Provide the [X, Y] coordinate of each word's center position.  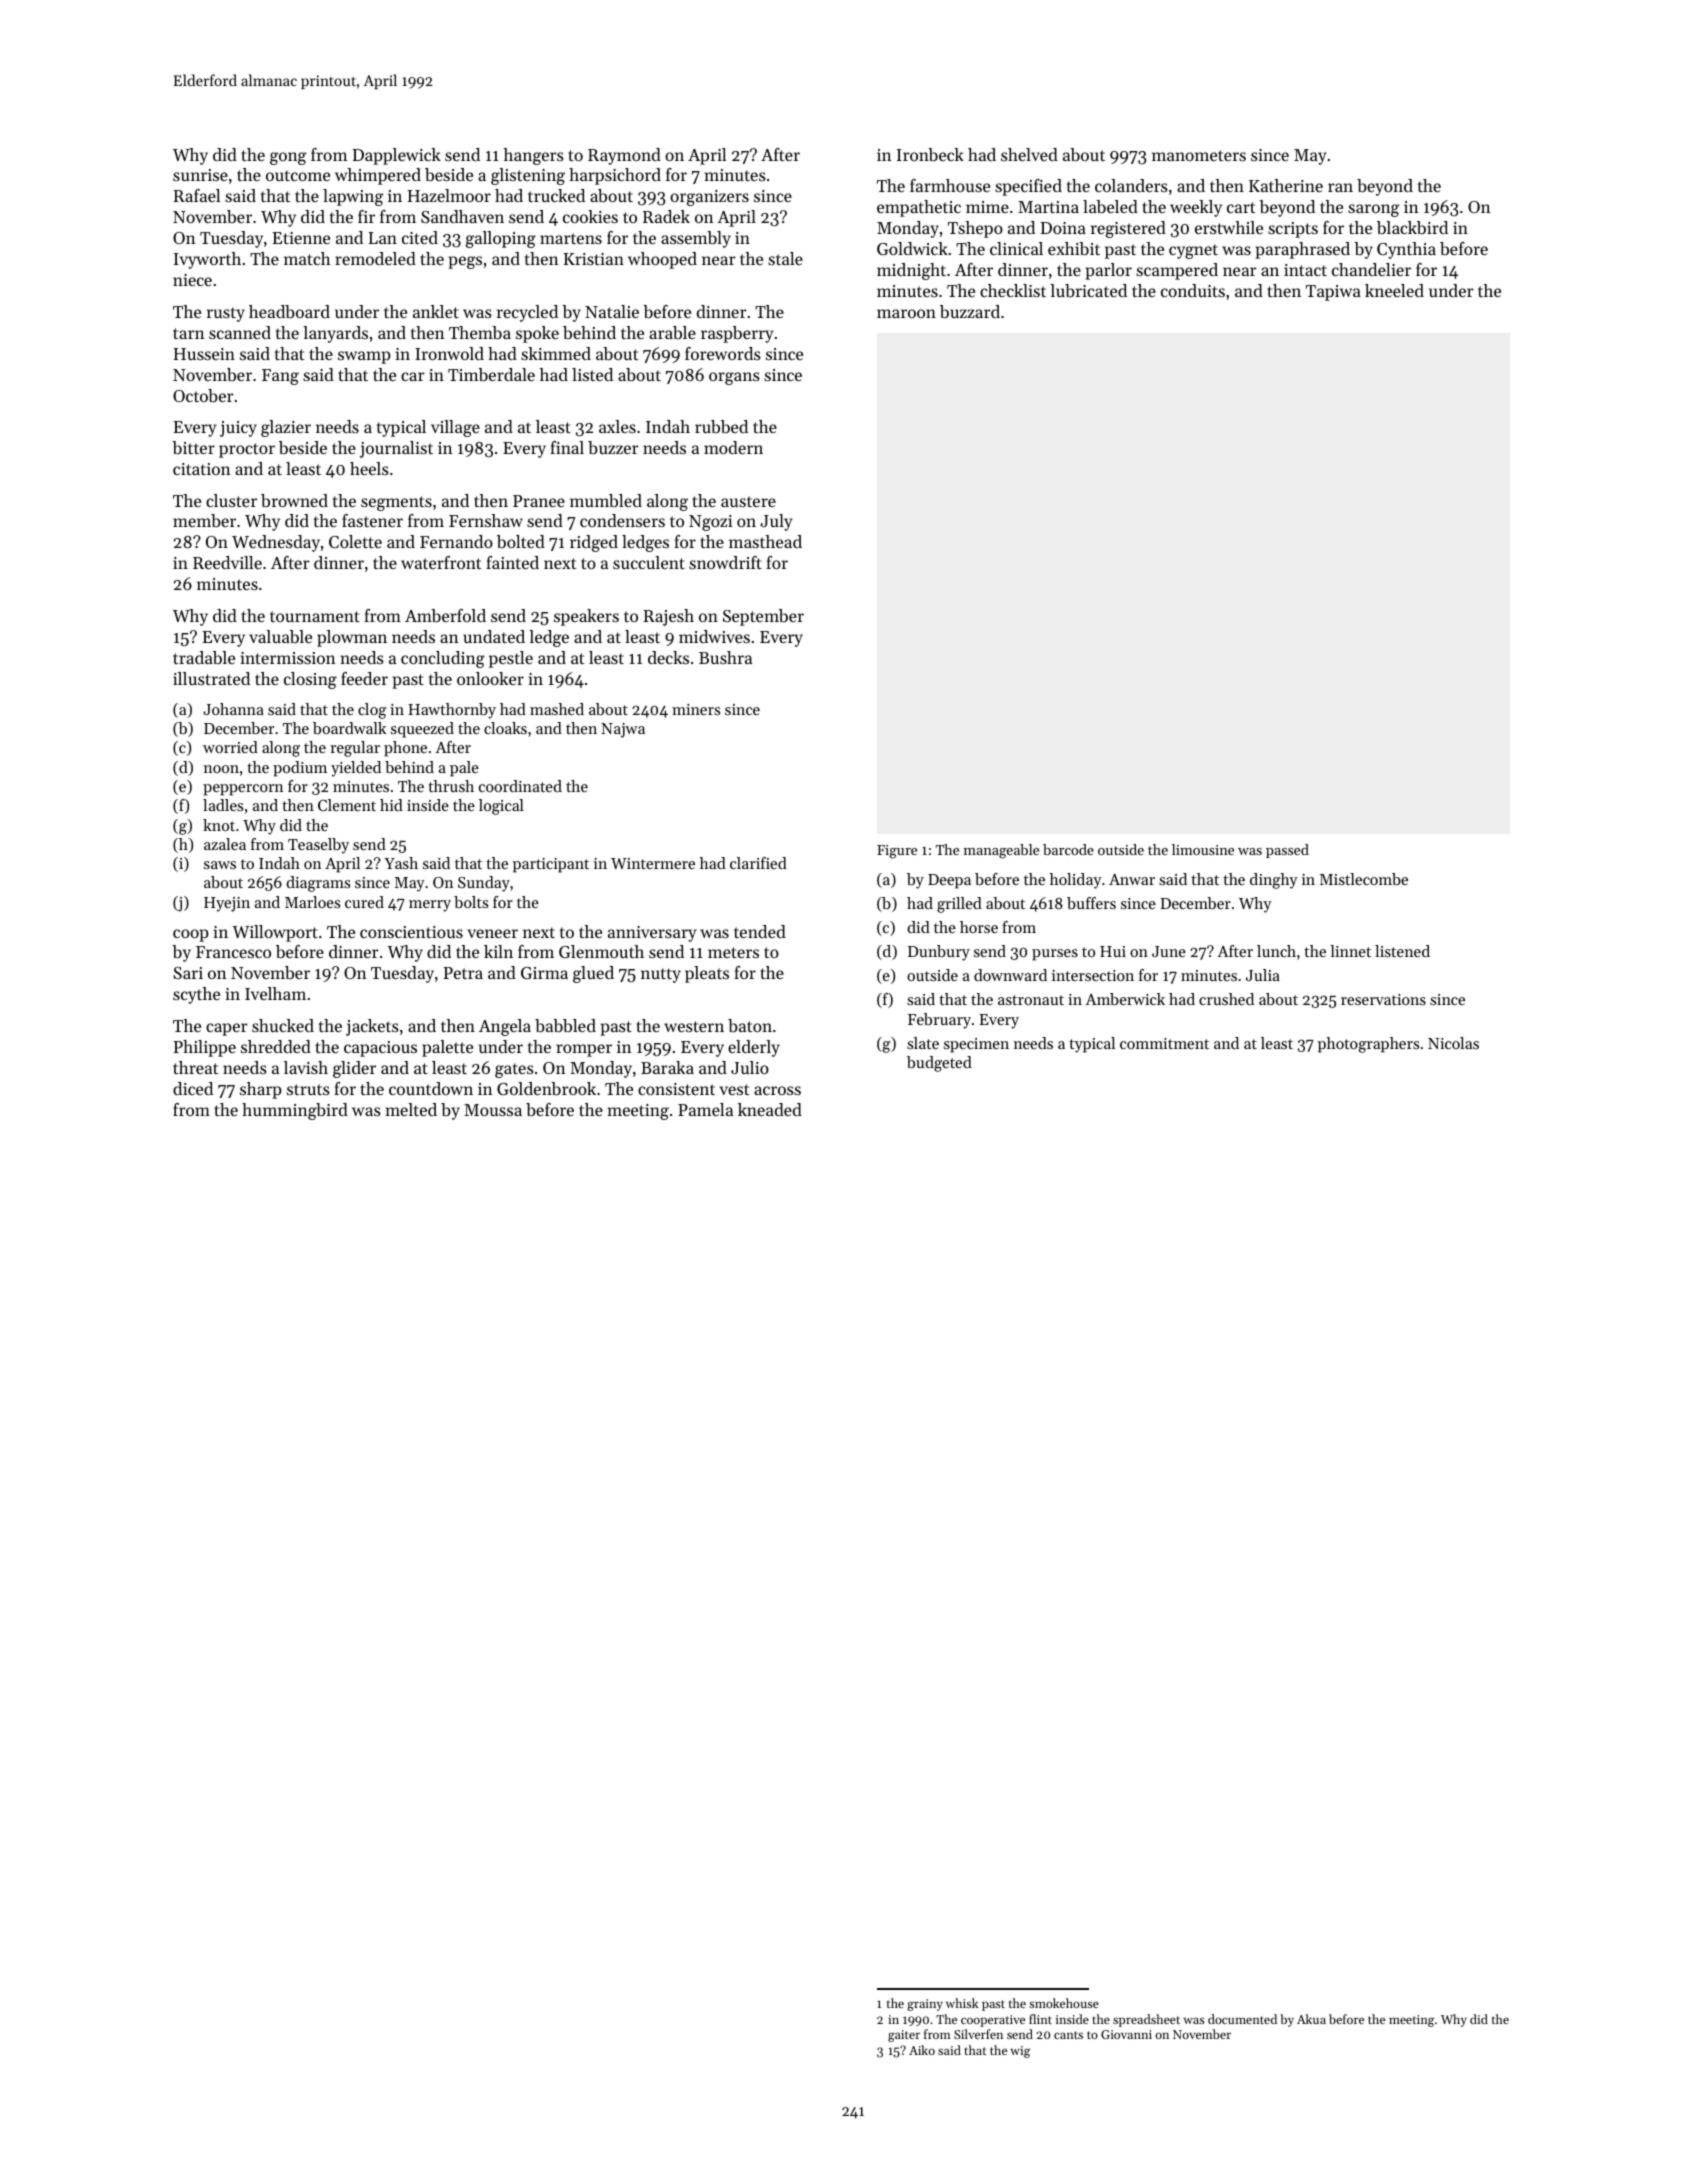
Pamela [705, 1109]
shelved [1029, 154]
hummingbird [295, 1111]
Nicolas [1453, 1043]
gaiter [904, 2036]
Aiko [922, 2050]
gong [288, 158]
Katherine [1286, 185]
